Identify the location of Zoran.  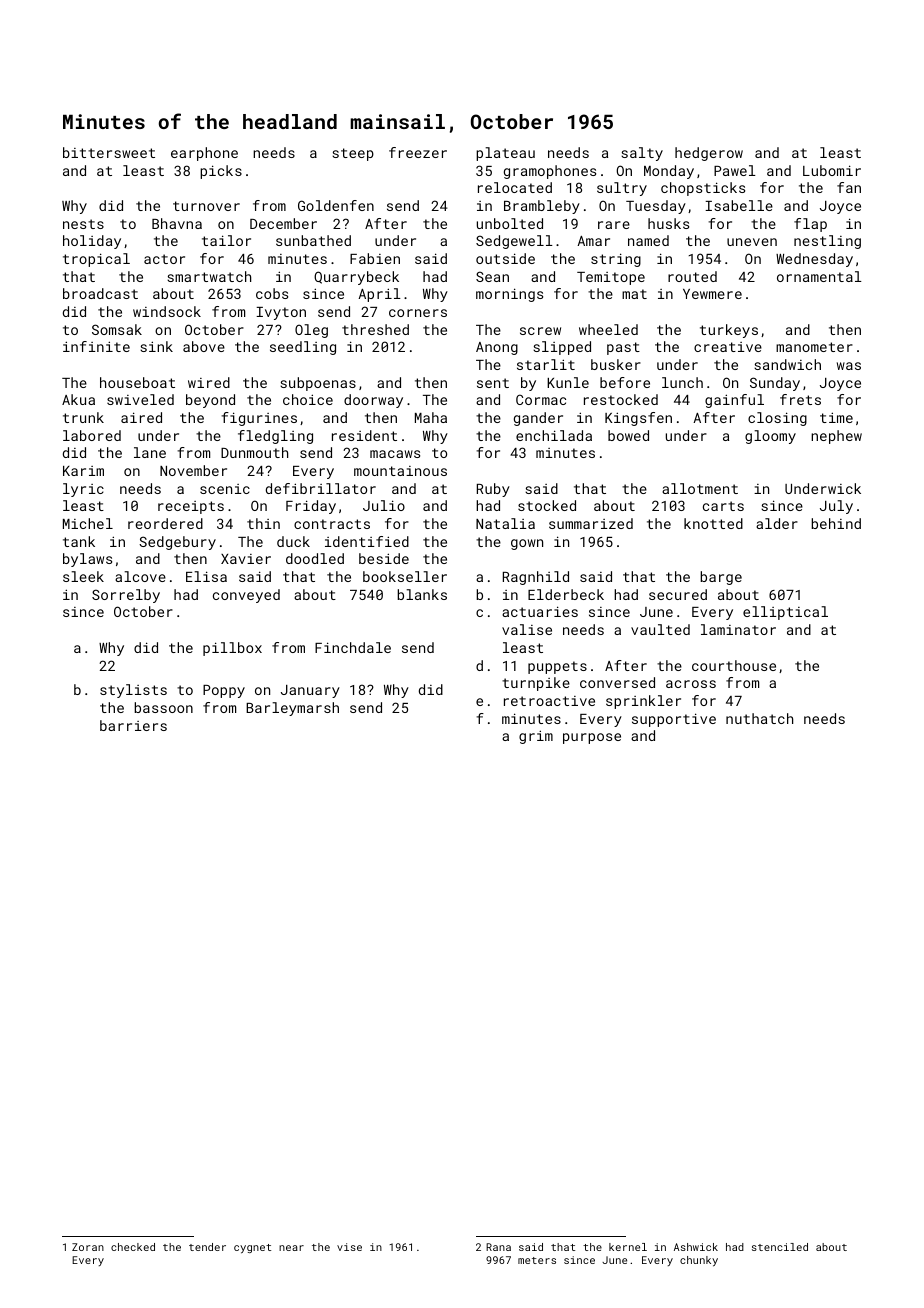
(88, 1247).
